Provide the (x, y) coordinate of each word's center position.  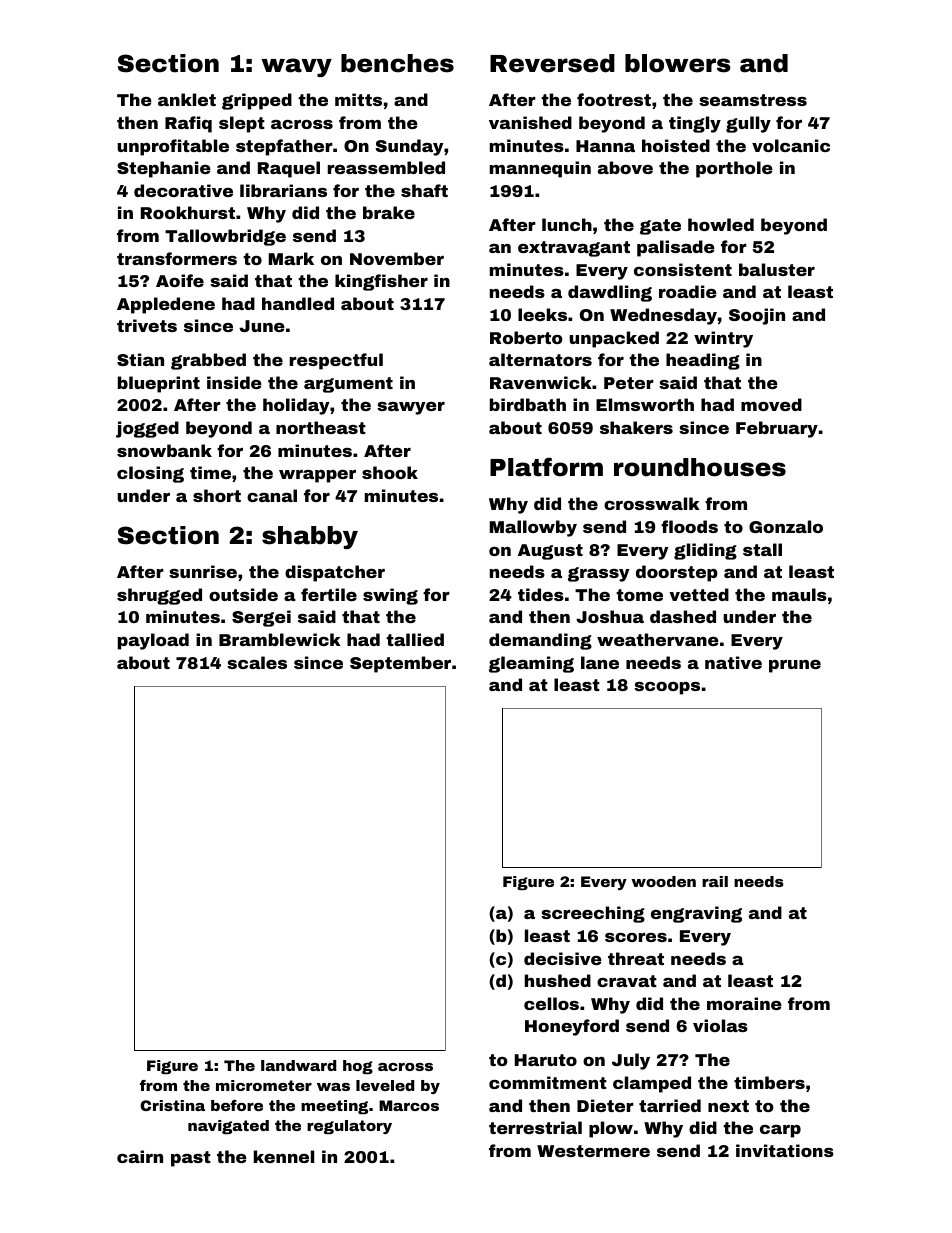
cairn (140, 1156)
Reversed (552, 63)
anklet (187, 99)
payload (153, 641)
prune (795, 666)
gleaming (531, 664)
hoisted (676, 145)
